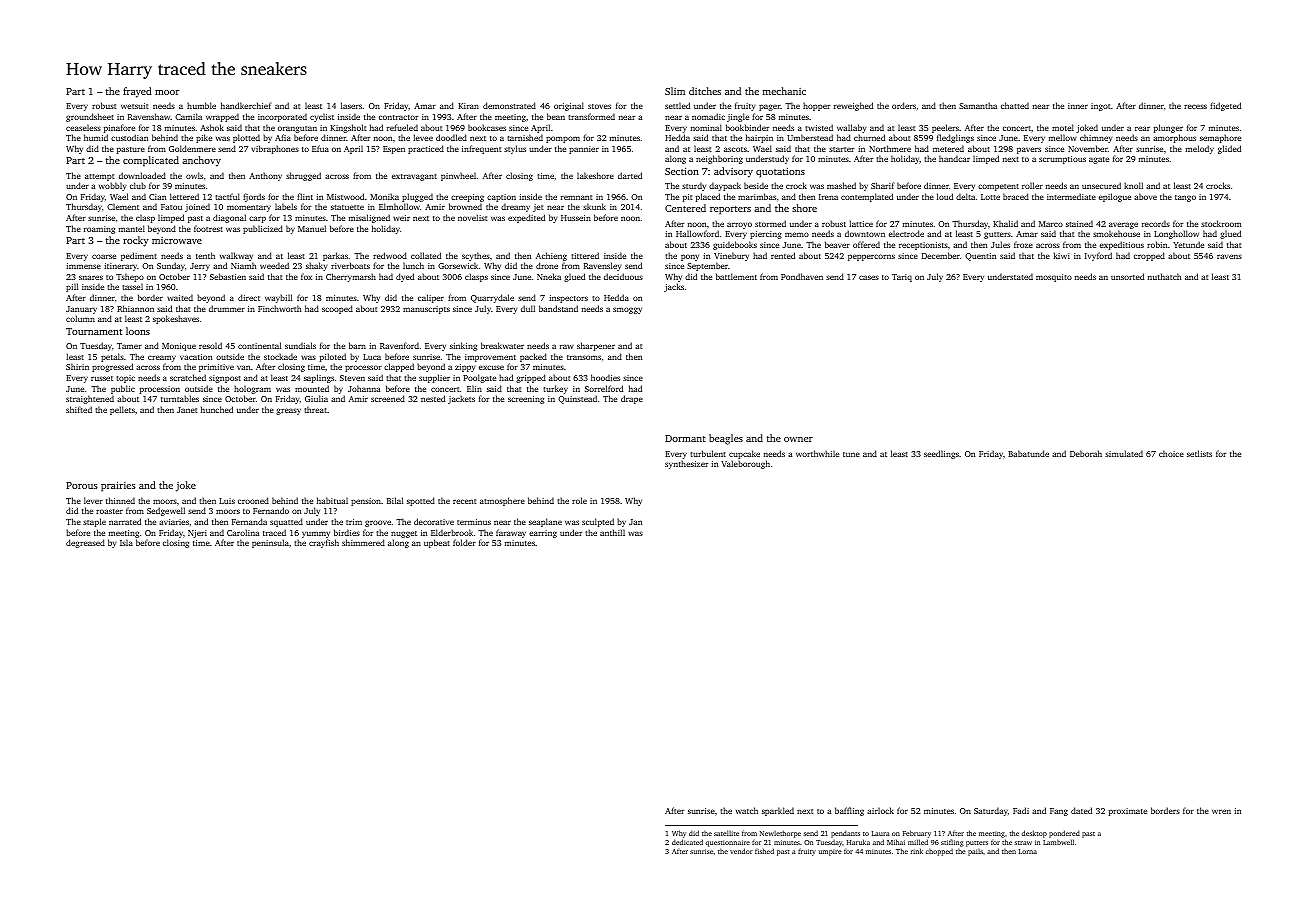 Image resolution: width=1308 pixels, height=924 pixels. What do you see at coordinates (1221, 811) in the screenshot?
I see `wren` at bounding box center [1221, 811].
